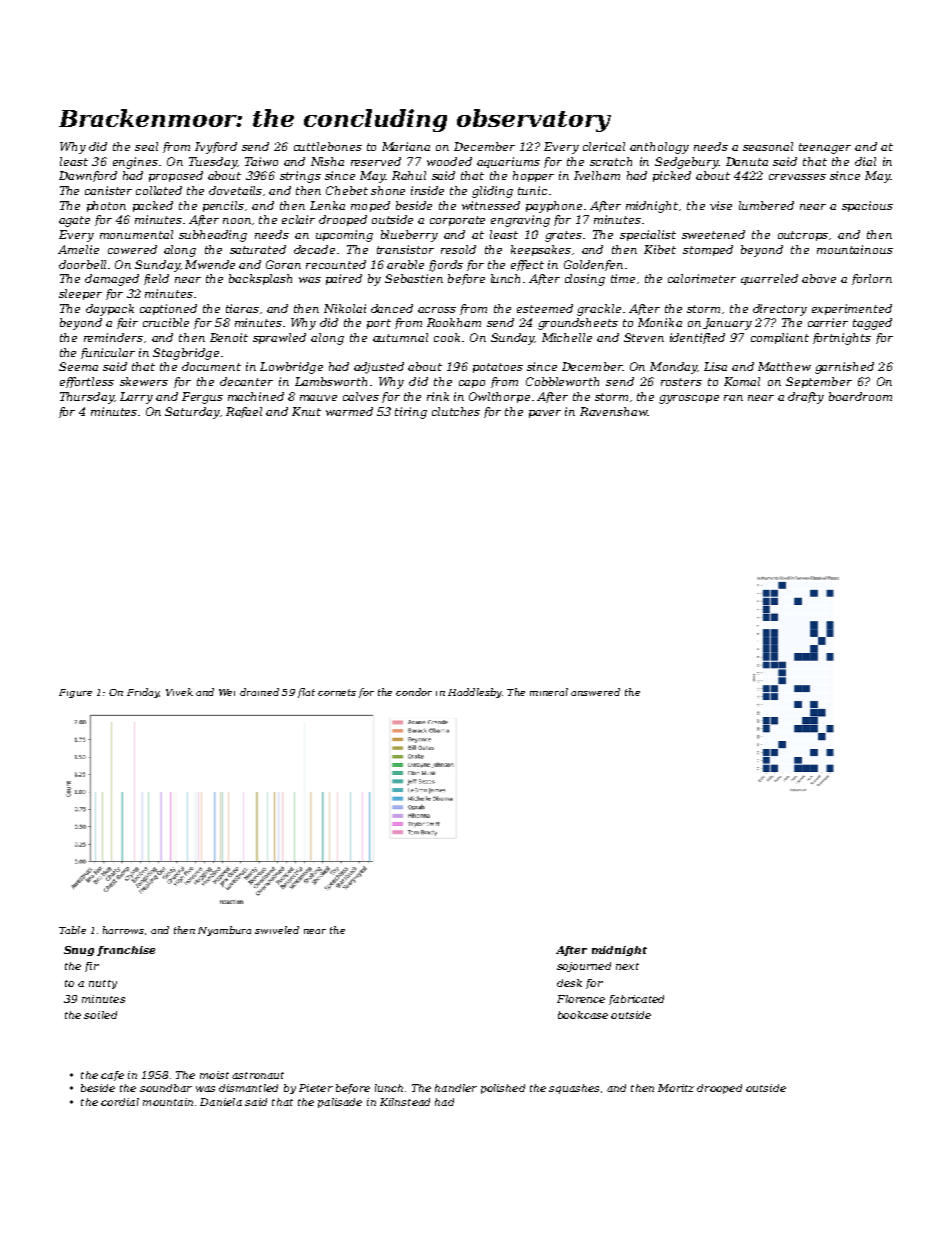  Describe the element at coordinates (563, 236) in the screenshot. I see `grates` at that location.
